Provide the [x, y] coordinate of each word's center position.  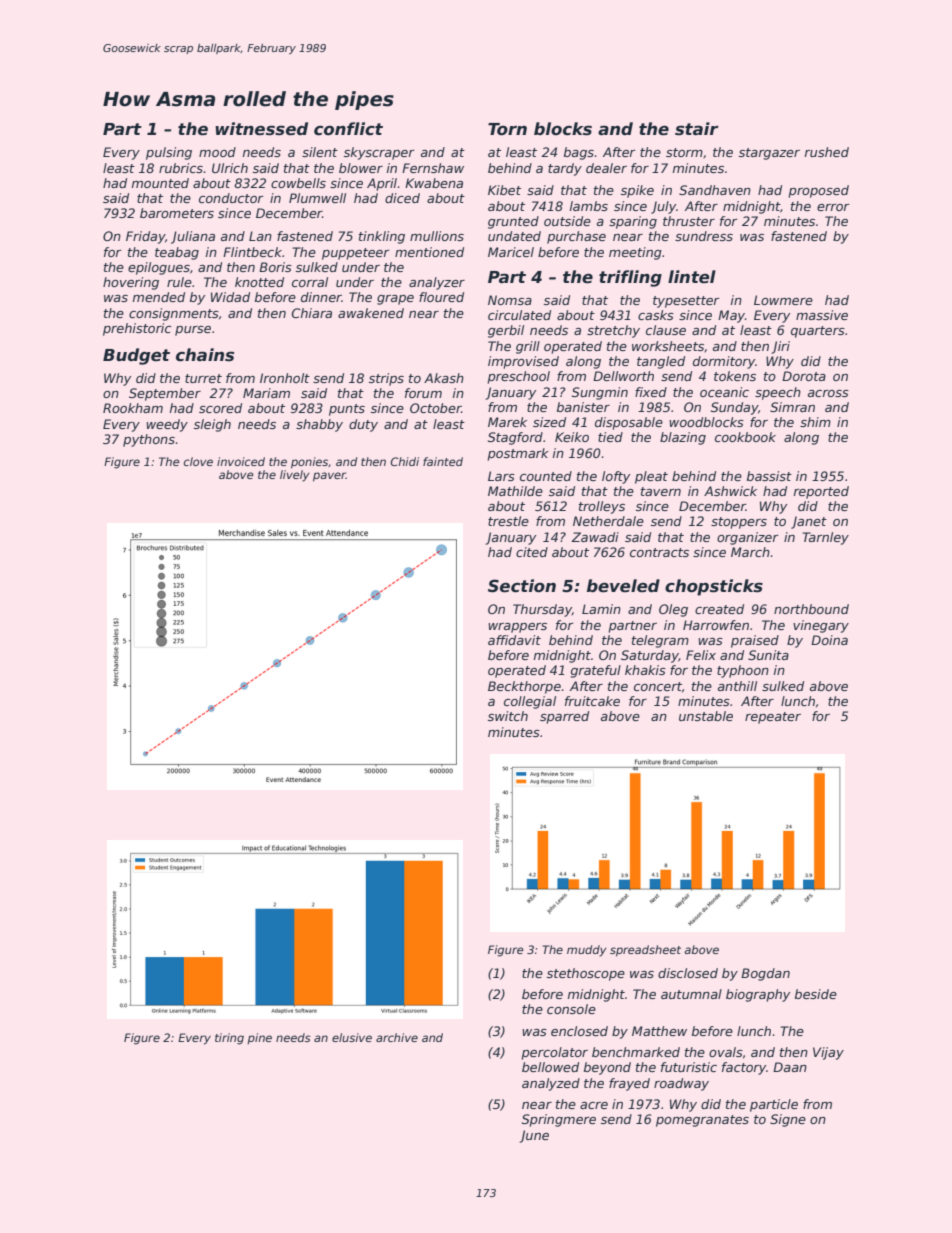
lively [294, 476]
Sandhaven [715, 190]
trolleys [602, 507]
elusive [352, 1037]
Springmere [559, 1120]
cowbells [298, 183]
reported [821, 492]
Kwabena [434, 183]
